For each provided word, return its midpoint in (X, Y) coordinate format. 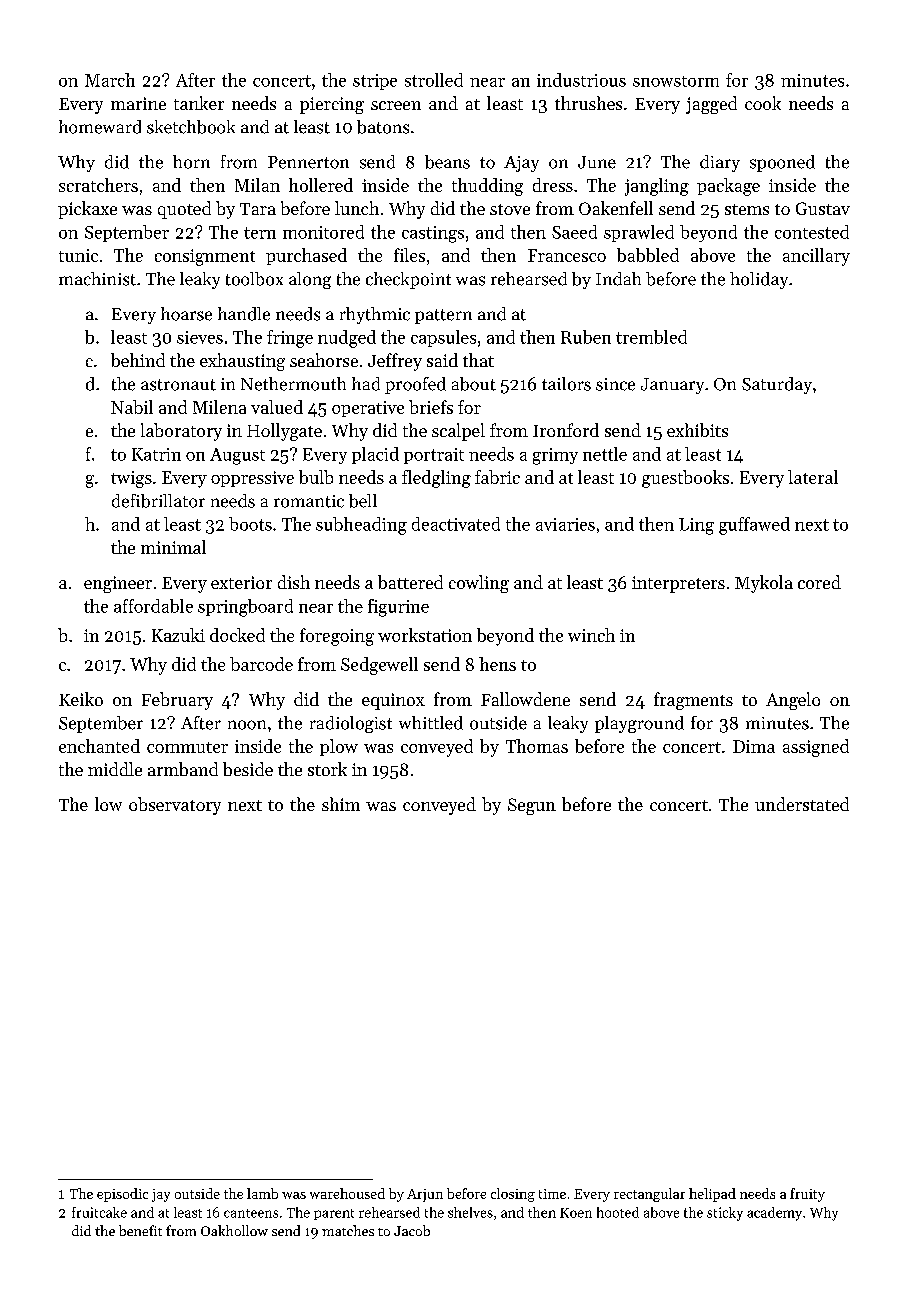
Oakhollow (234, 1230)
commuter (187, 747)
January (672, 386)
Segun (532, 806)
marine (138, 103)
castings (433, 234)
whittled (431, 723)
